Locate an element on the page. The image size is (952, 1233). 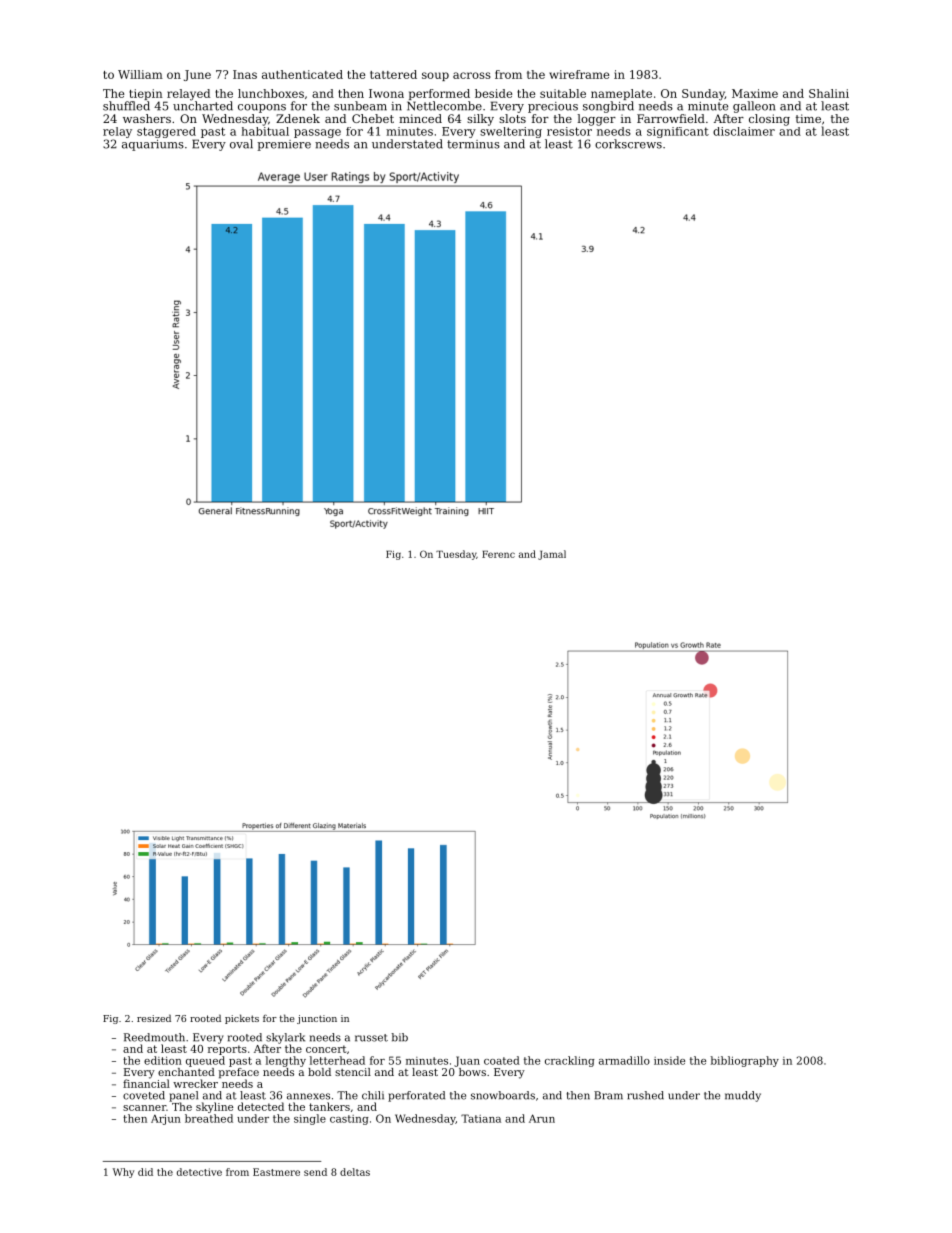
bibliography is located at coordinates (745, 1061).
